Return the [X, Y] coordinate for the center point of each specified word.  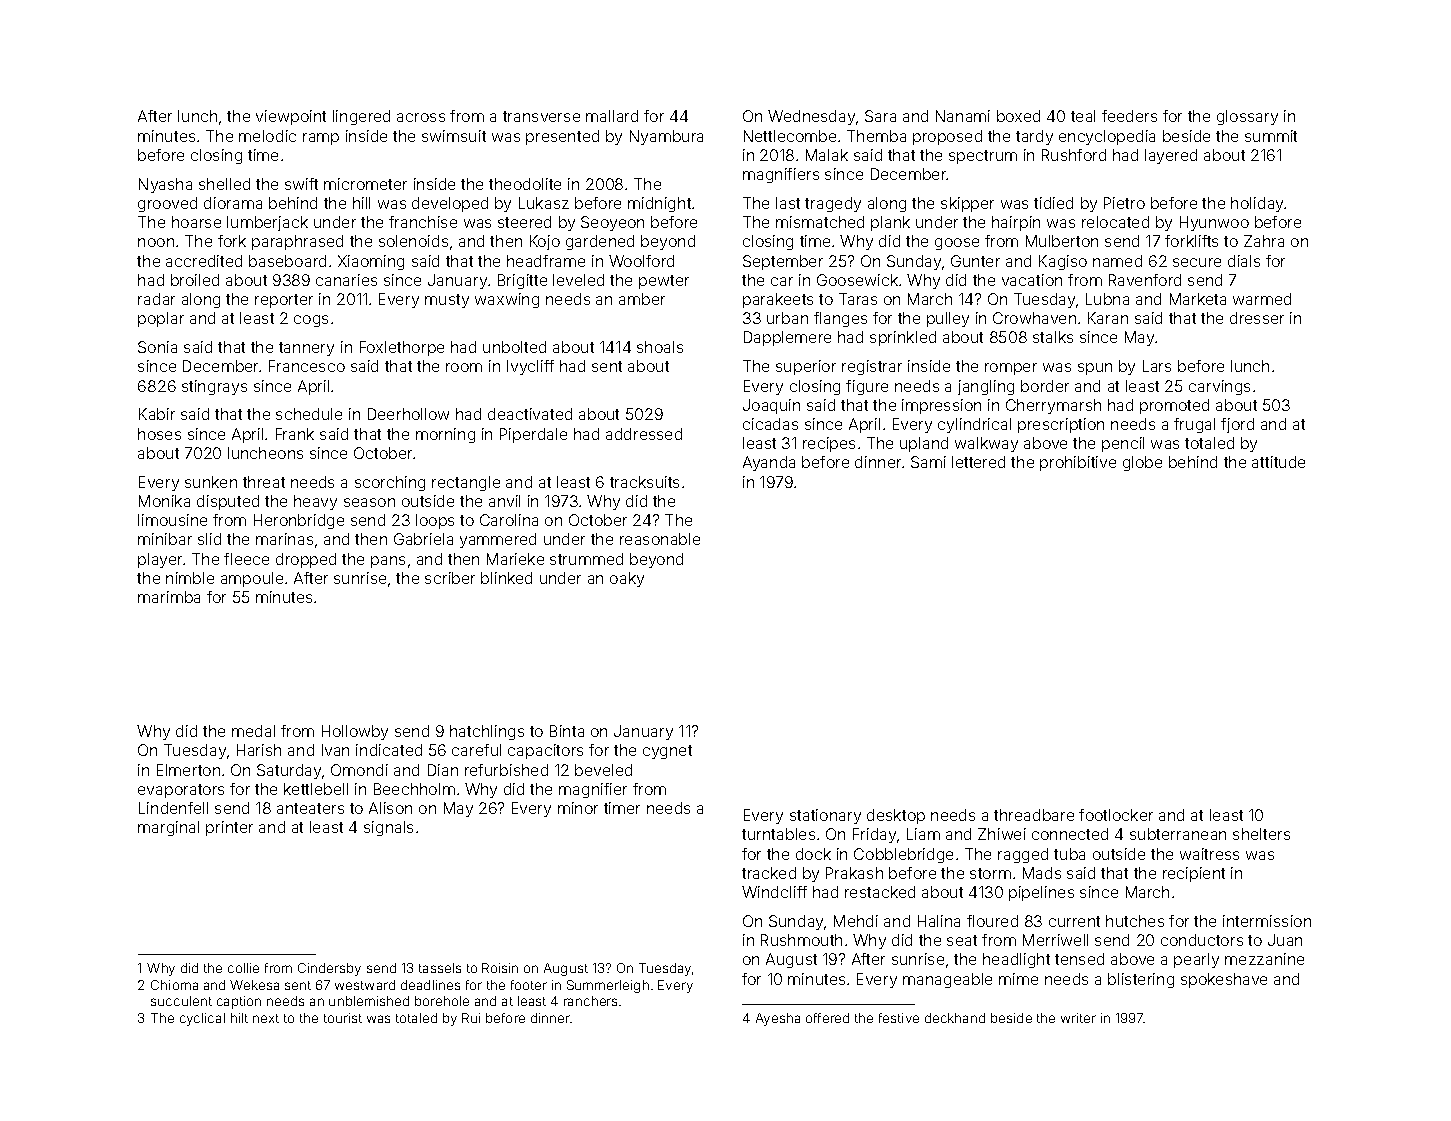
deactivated [530, 414]
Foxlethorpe [402, 348]
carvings [1219, 387]
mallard [612, 116]
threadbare [1034, 815]
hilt [239, 1018]
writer [1078, 1018]
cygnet [667, 752]
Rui [471, 1018]
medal [253, 731]
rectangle [466, 483]
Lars [1157, 366]
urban [787, 318]
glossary [1247, 117]
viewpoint [291, 117]
